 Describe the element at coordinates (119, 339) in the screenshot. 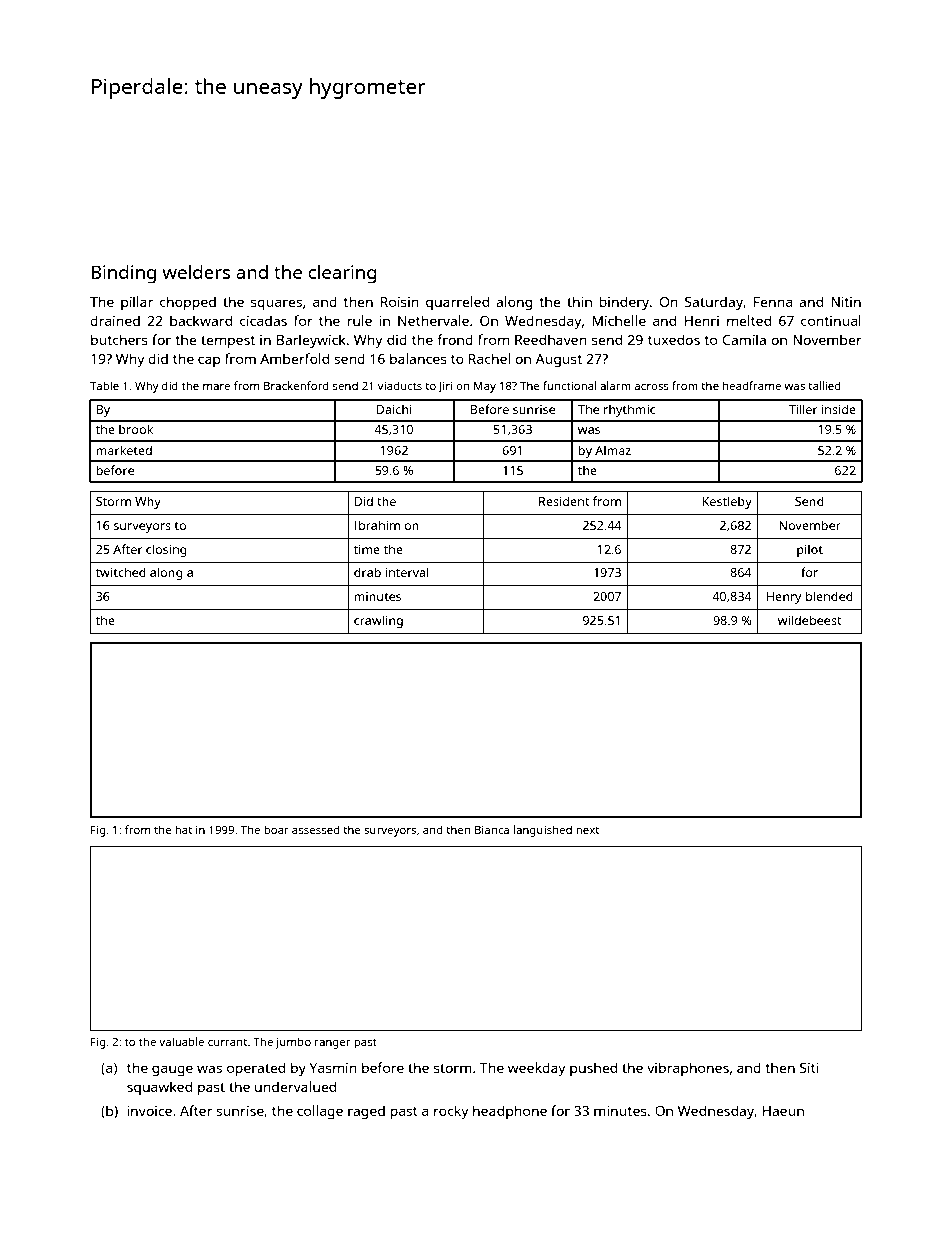

I see `butchers` at that location.
